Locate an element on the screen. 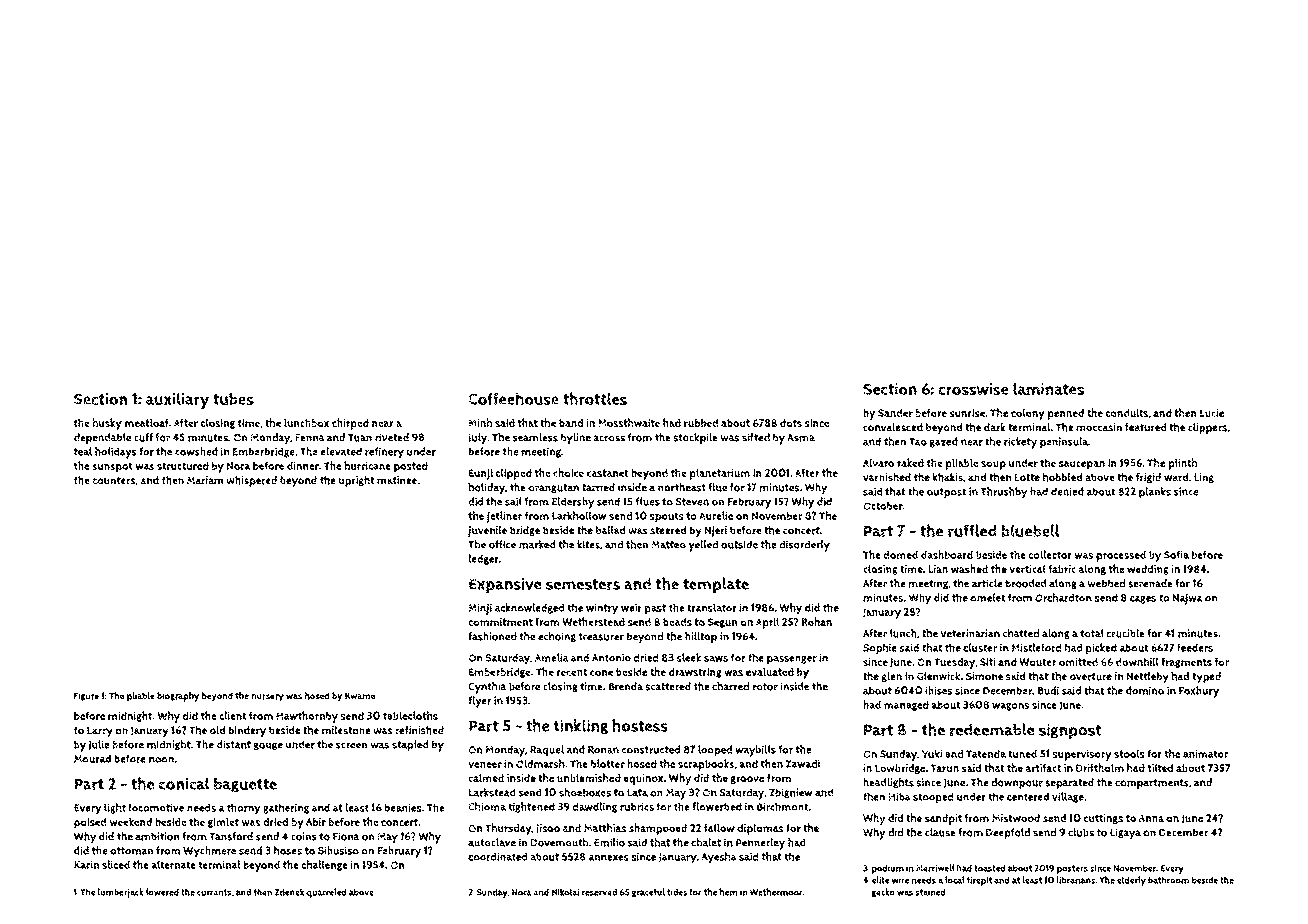 This screenshot has height=924, width=1308. currants is located at coordinates (214, 892).
